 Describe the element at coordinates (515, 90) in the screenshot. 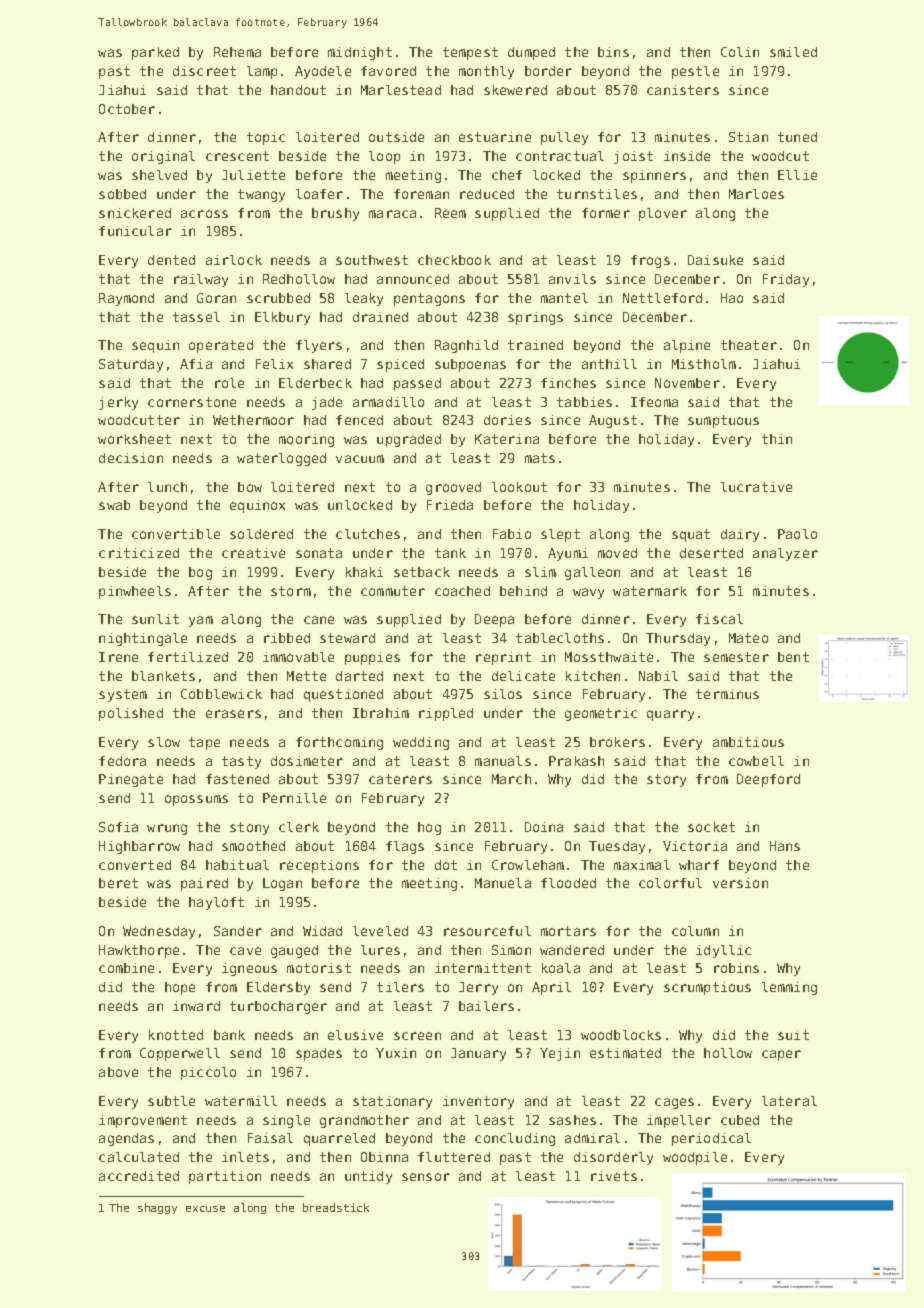

I see `skewered` at that location.
